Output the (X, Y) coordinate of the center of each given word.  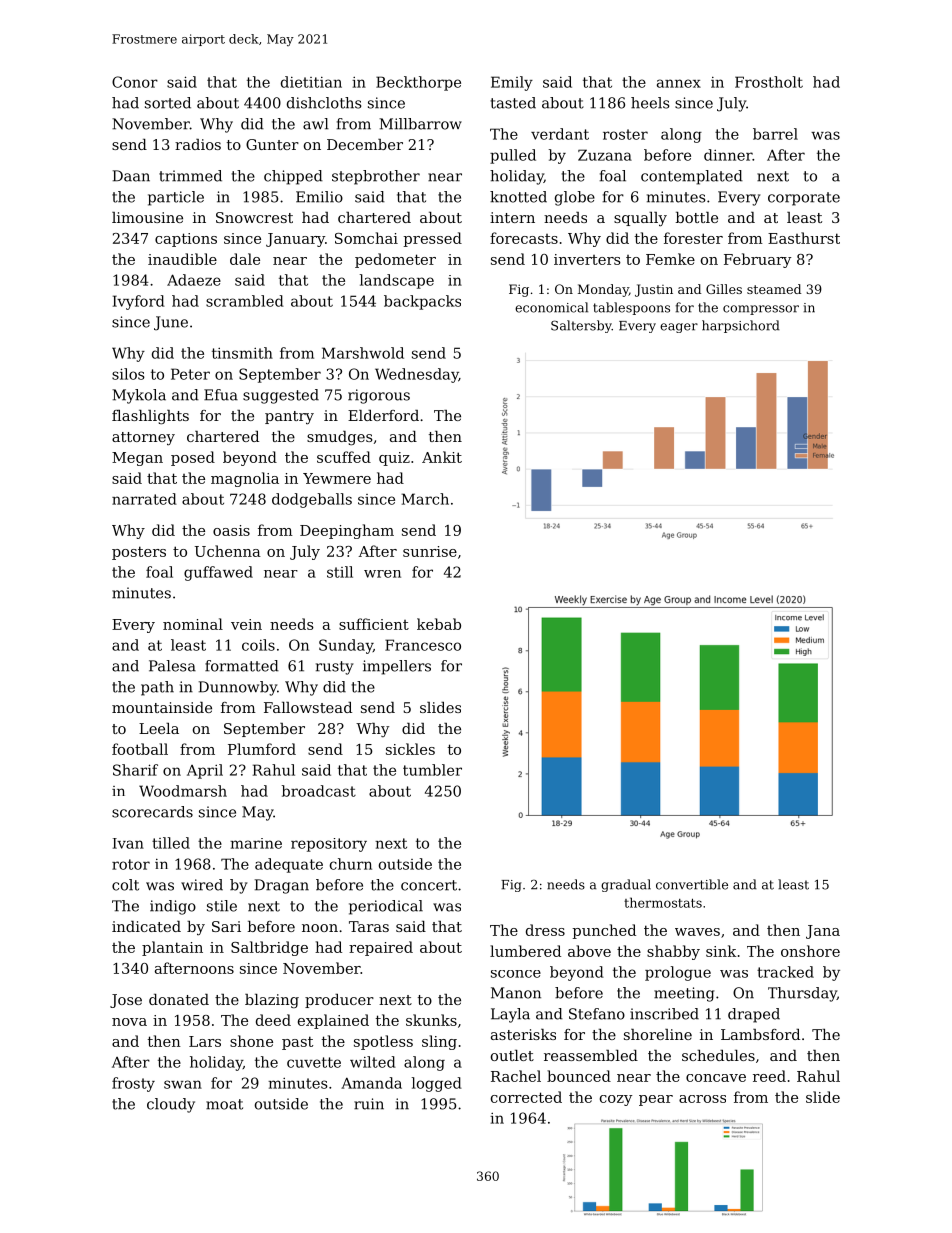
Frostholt (769, 82)
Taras (369, 926)
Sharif (135, 770)
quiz (394, 459)
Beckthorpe (418, 83)
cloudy (171, 1105)
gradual (626, 885)
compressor (761, 310)
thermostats (663, 902)
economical (551, 307)
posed (193, 458)
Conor (135, 82)
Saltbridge (269, 948)
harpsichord (741, 326)
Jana (823, 932)
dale (245, 259)
